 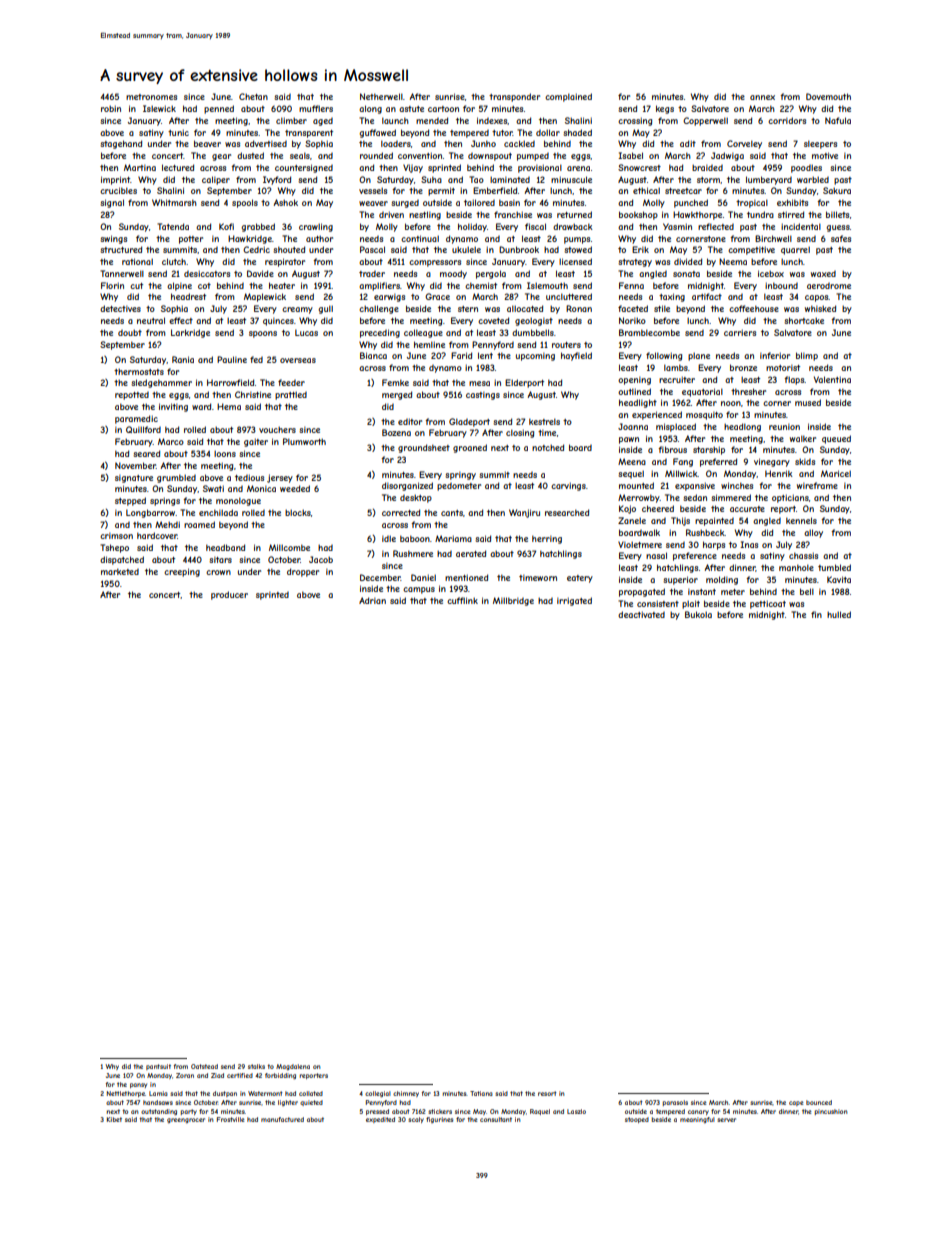 I want to click on pantsuit, so click(x=158, y=1067).
